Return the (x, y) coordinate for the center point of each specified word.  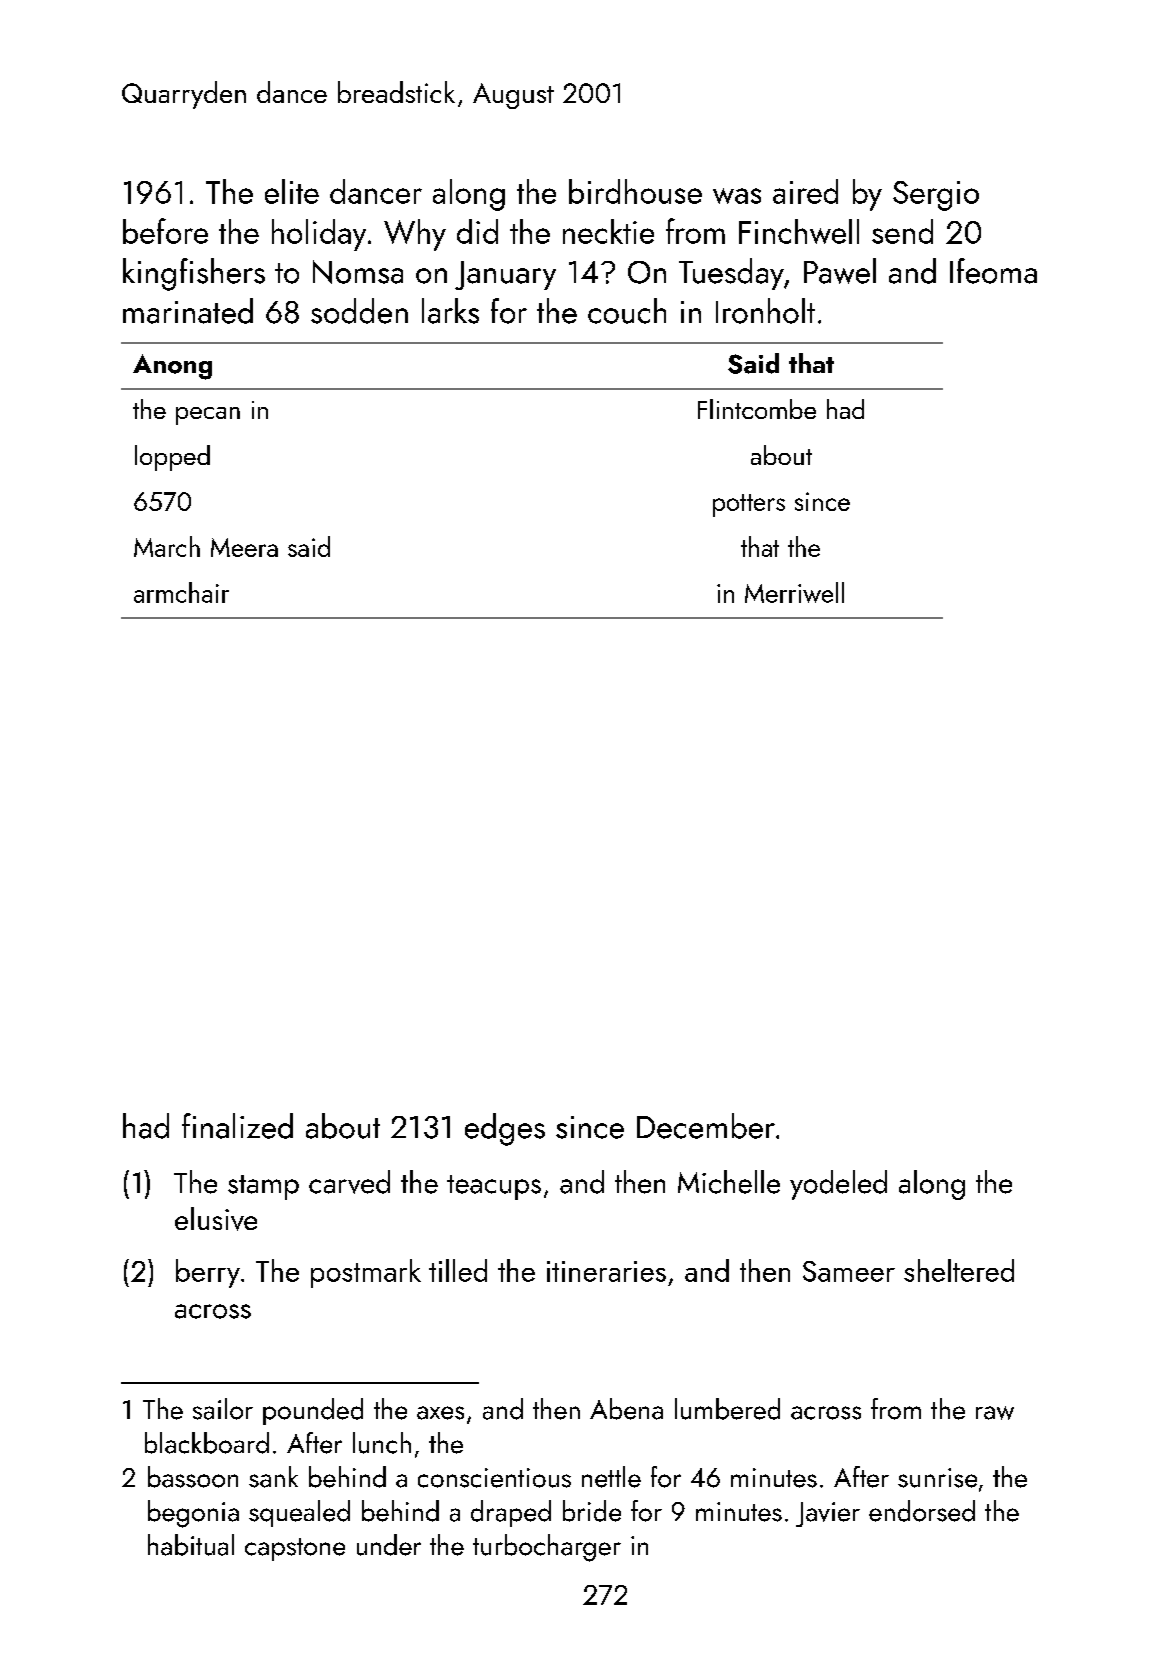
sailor (223, 1409)
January (505, 275)
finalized (237, 1126)
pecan (208, 416)
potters (749, 505)
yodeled (838, 1185)
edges (505, 1129)
